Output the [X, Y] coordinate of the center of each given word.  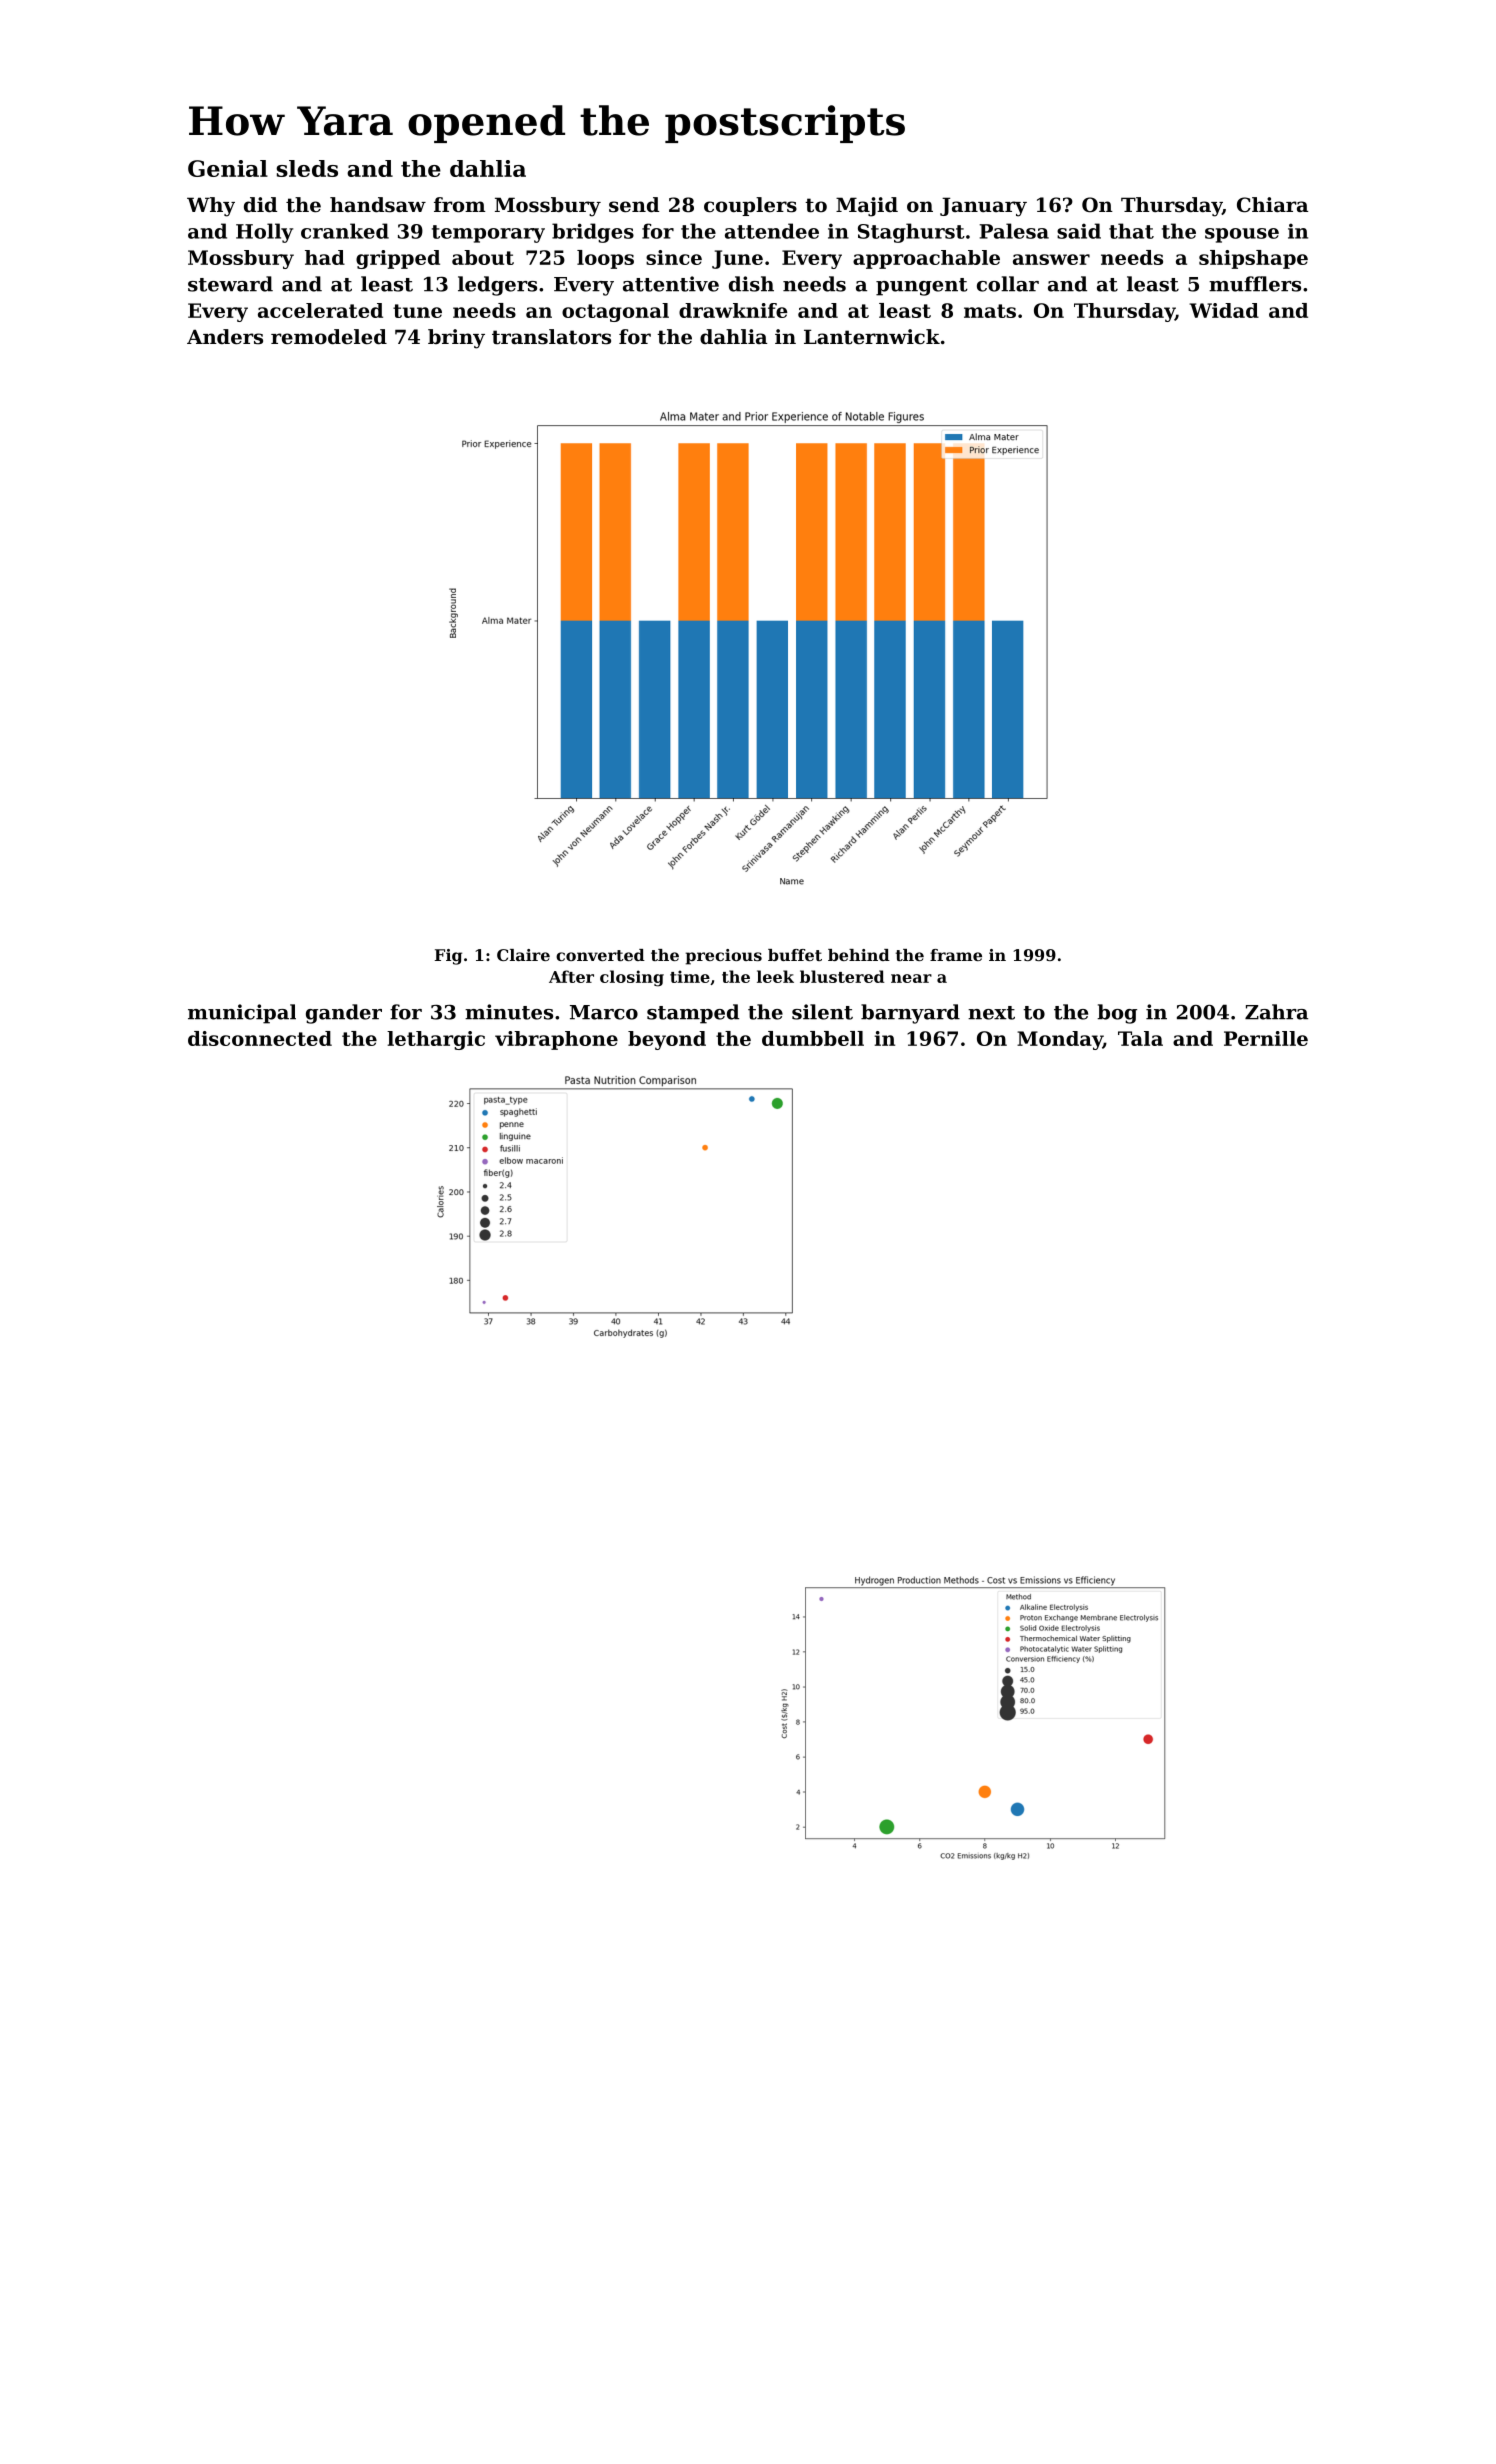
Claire [523, 955]
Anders [225, 337]
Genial [228, 168]
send [634, 205]
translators [551, 337]
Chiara [1272, 205]
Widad [1224, 310]
